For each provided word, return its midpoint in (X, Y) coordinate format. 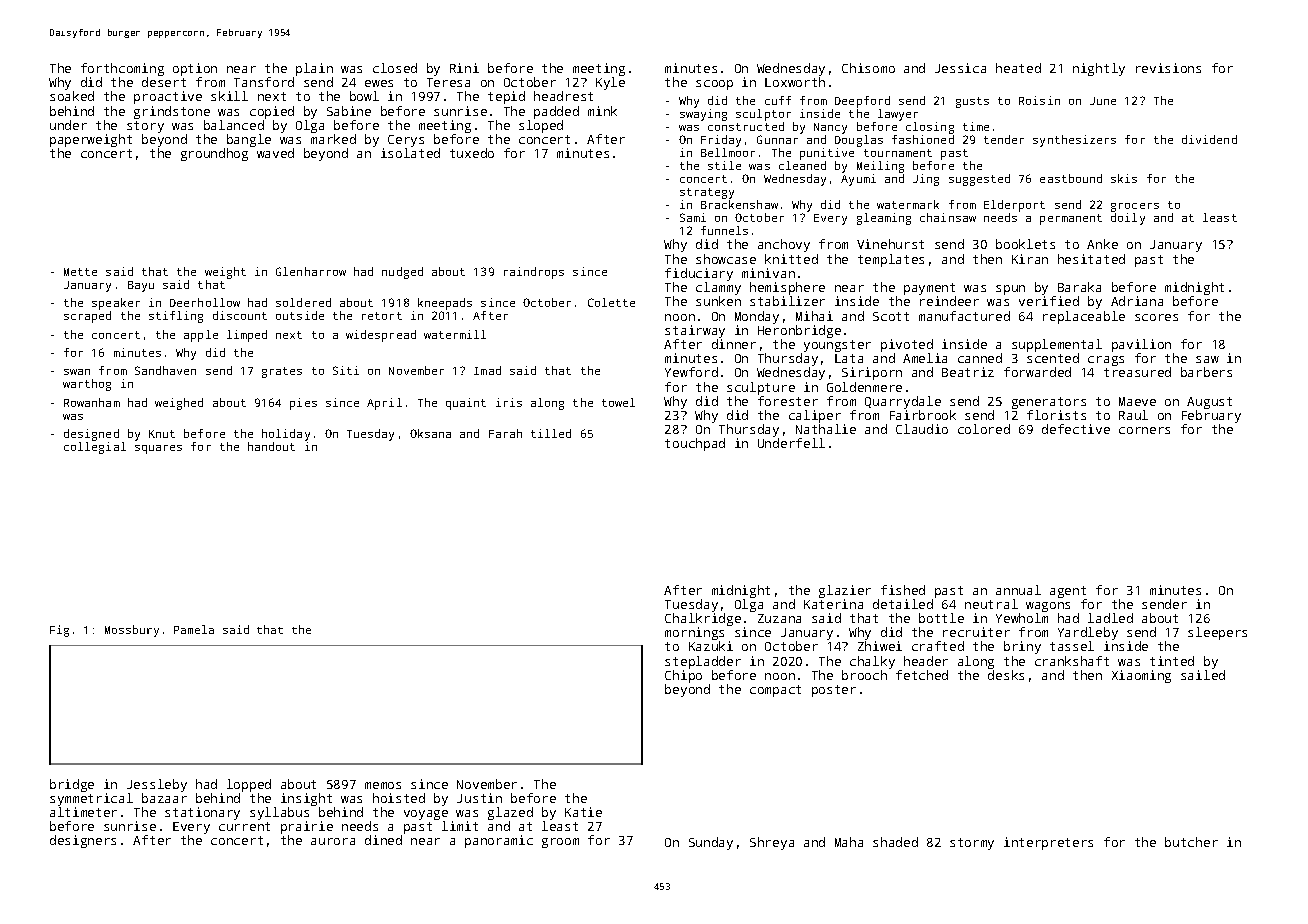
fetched (922, 675)
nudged (402, 273)
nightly (1099, 69)
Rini (464, 68)
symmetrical (91, 799)
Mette (80, 272)
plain (314, 69)
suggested (979, 180)
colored (984, 429)
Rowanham (92, 402)
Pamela (194, 629)
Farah (505, 433)
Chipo (683, 676)
